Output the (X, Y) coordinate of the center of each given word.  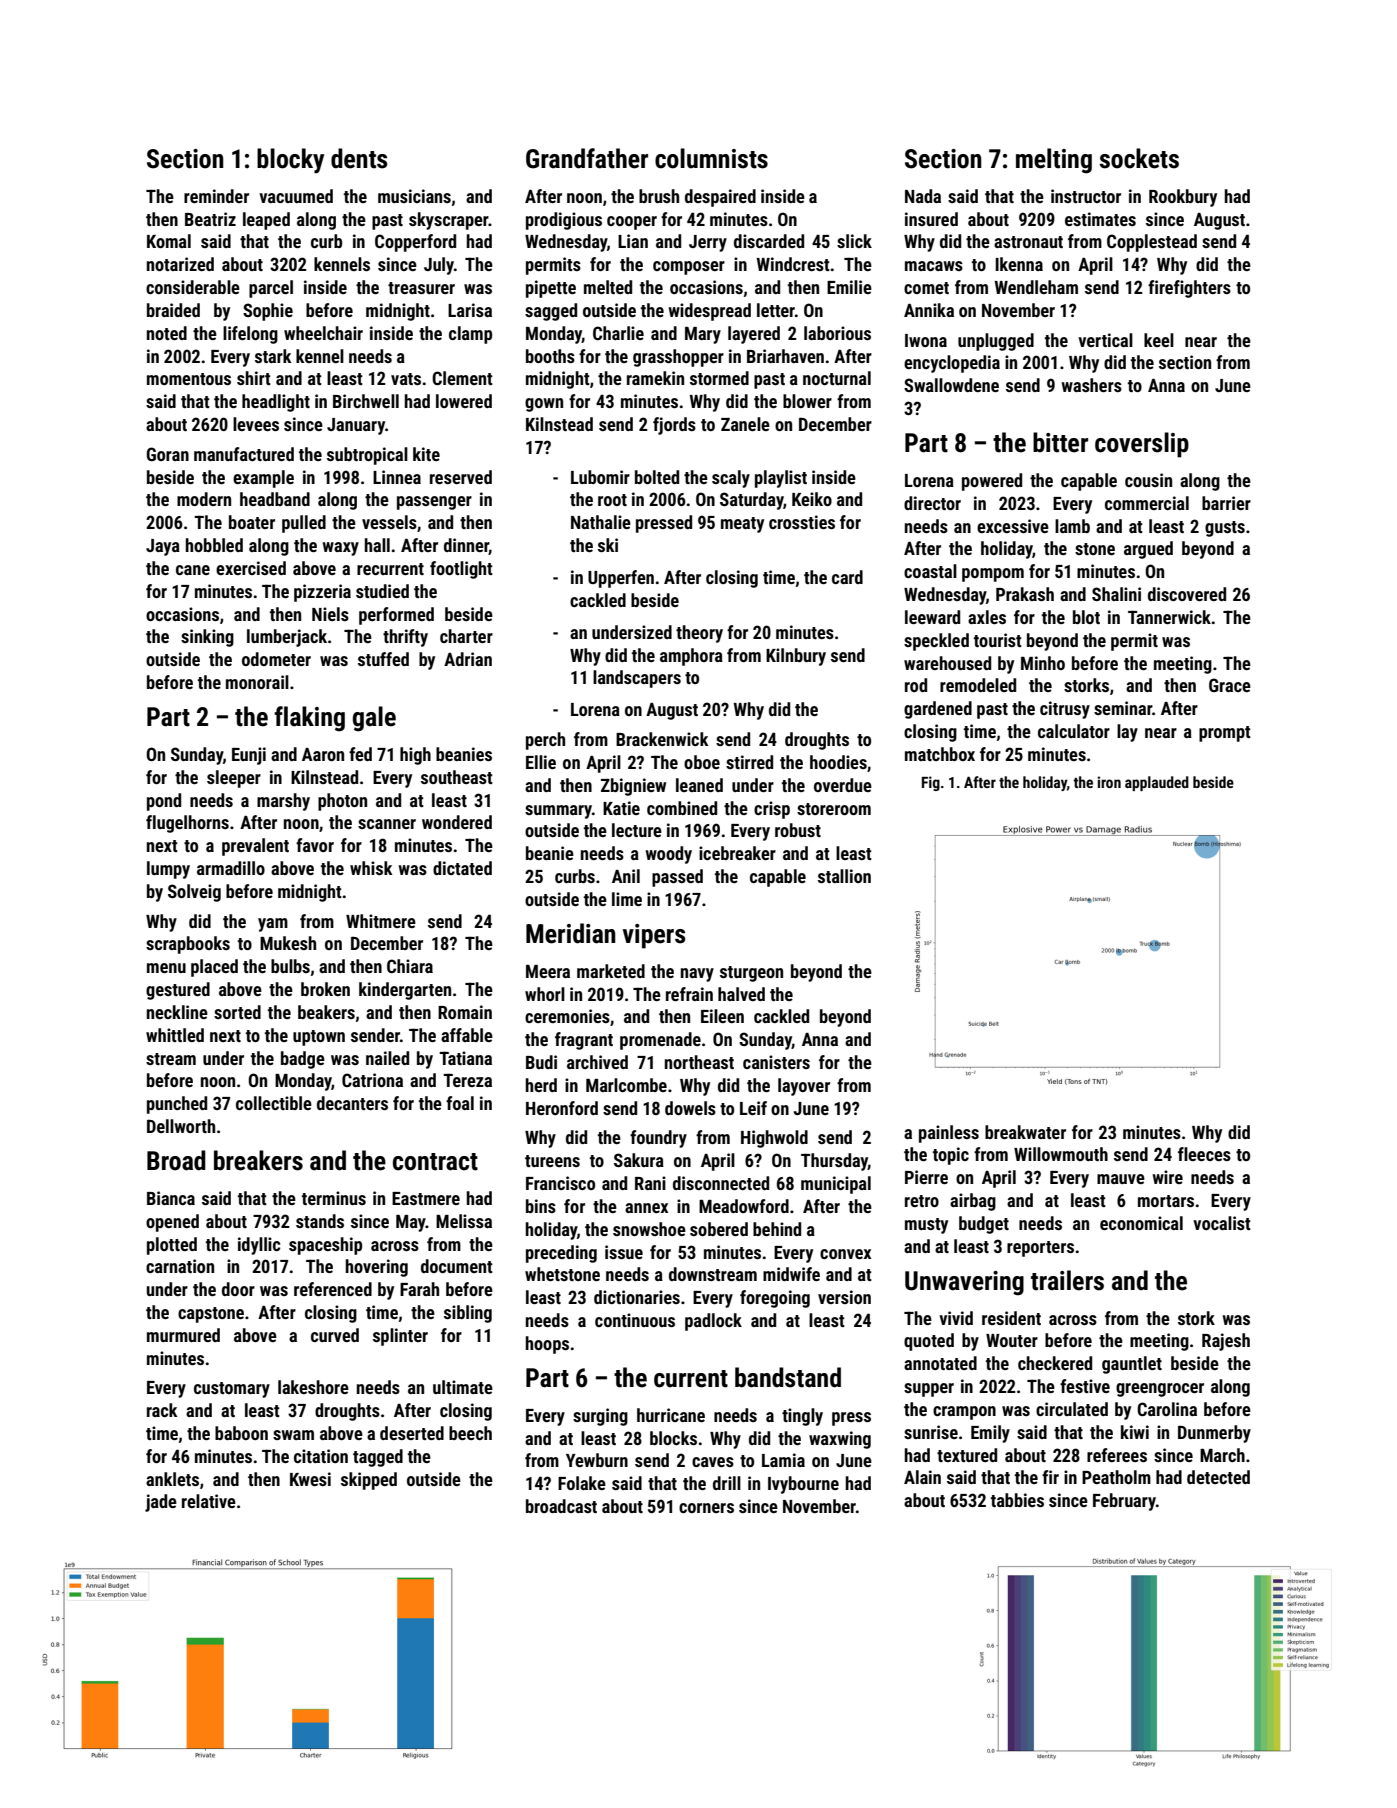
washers (1092, 385)
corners (706, 1508)
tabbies (1017, 1500)
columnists (711, 158)
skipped (369, 1481)
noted (167, 333)
